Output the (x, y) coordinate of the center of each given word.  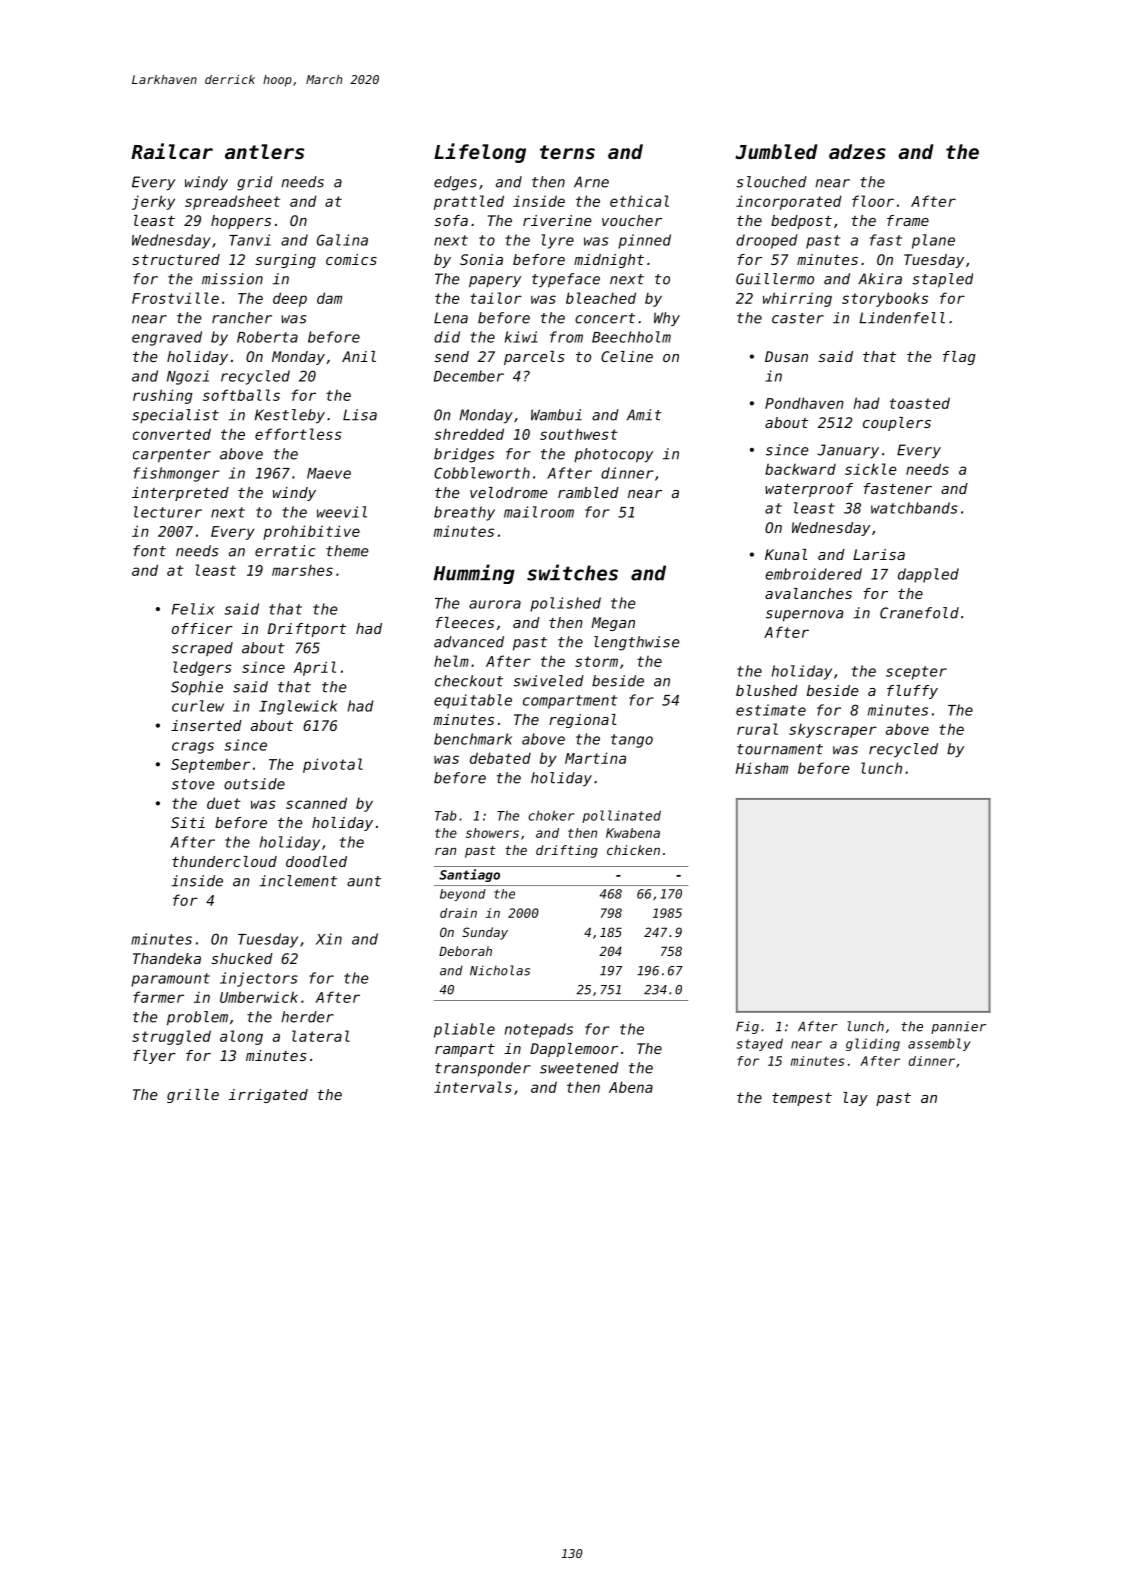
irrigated (268, 1096)
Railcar (172, 151)
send (451, 356)
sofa (451, 220)
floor (873, 201)
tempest (802, 1099)
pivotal (333, 765)
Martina (595, 758)
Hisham (762, 768)
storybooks (885, 299)
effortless (298, 434)
